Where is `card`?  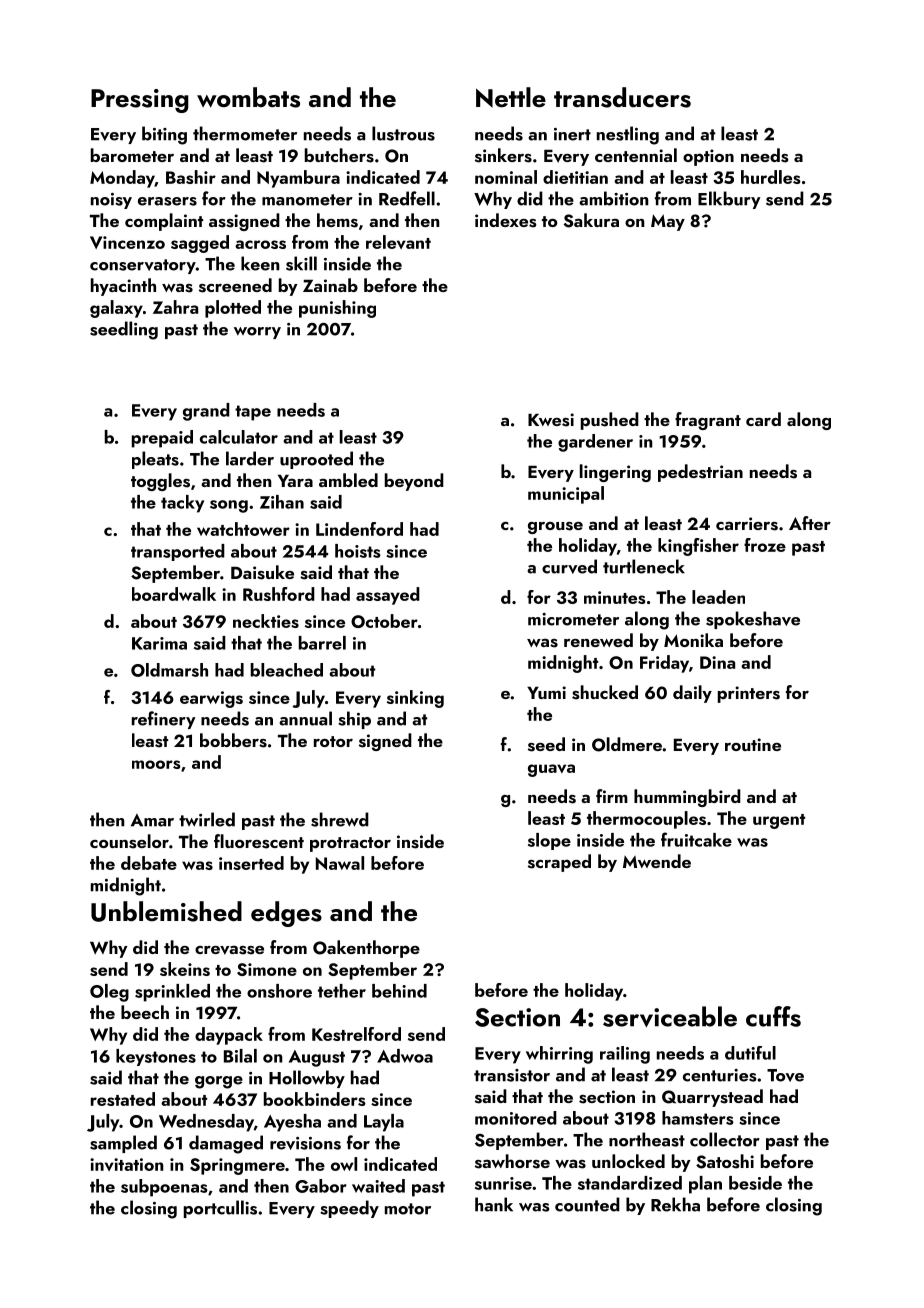
card is located at coordinates (763, 419).
